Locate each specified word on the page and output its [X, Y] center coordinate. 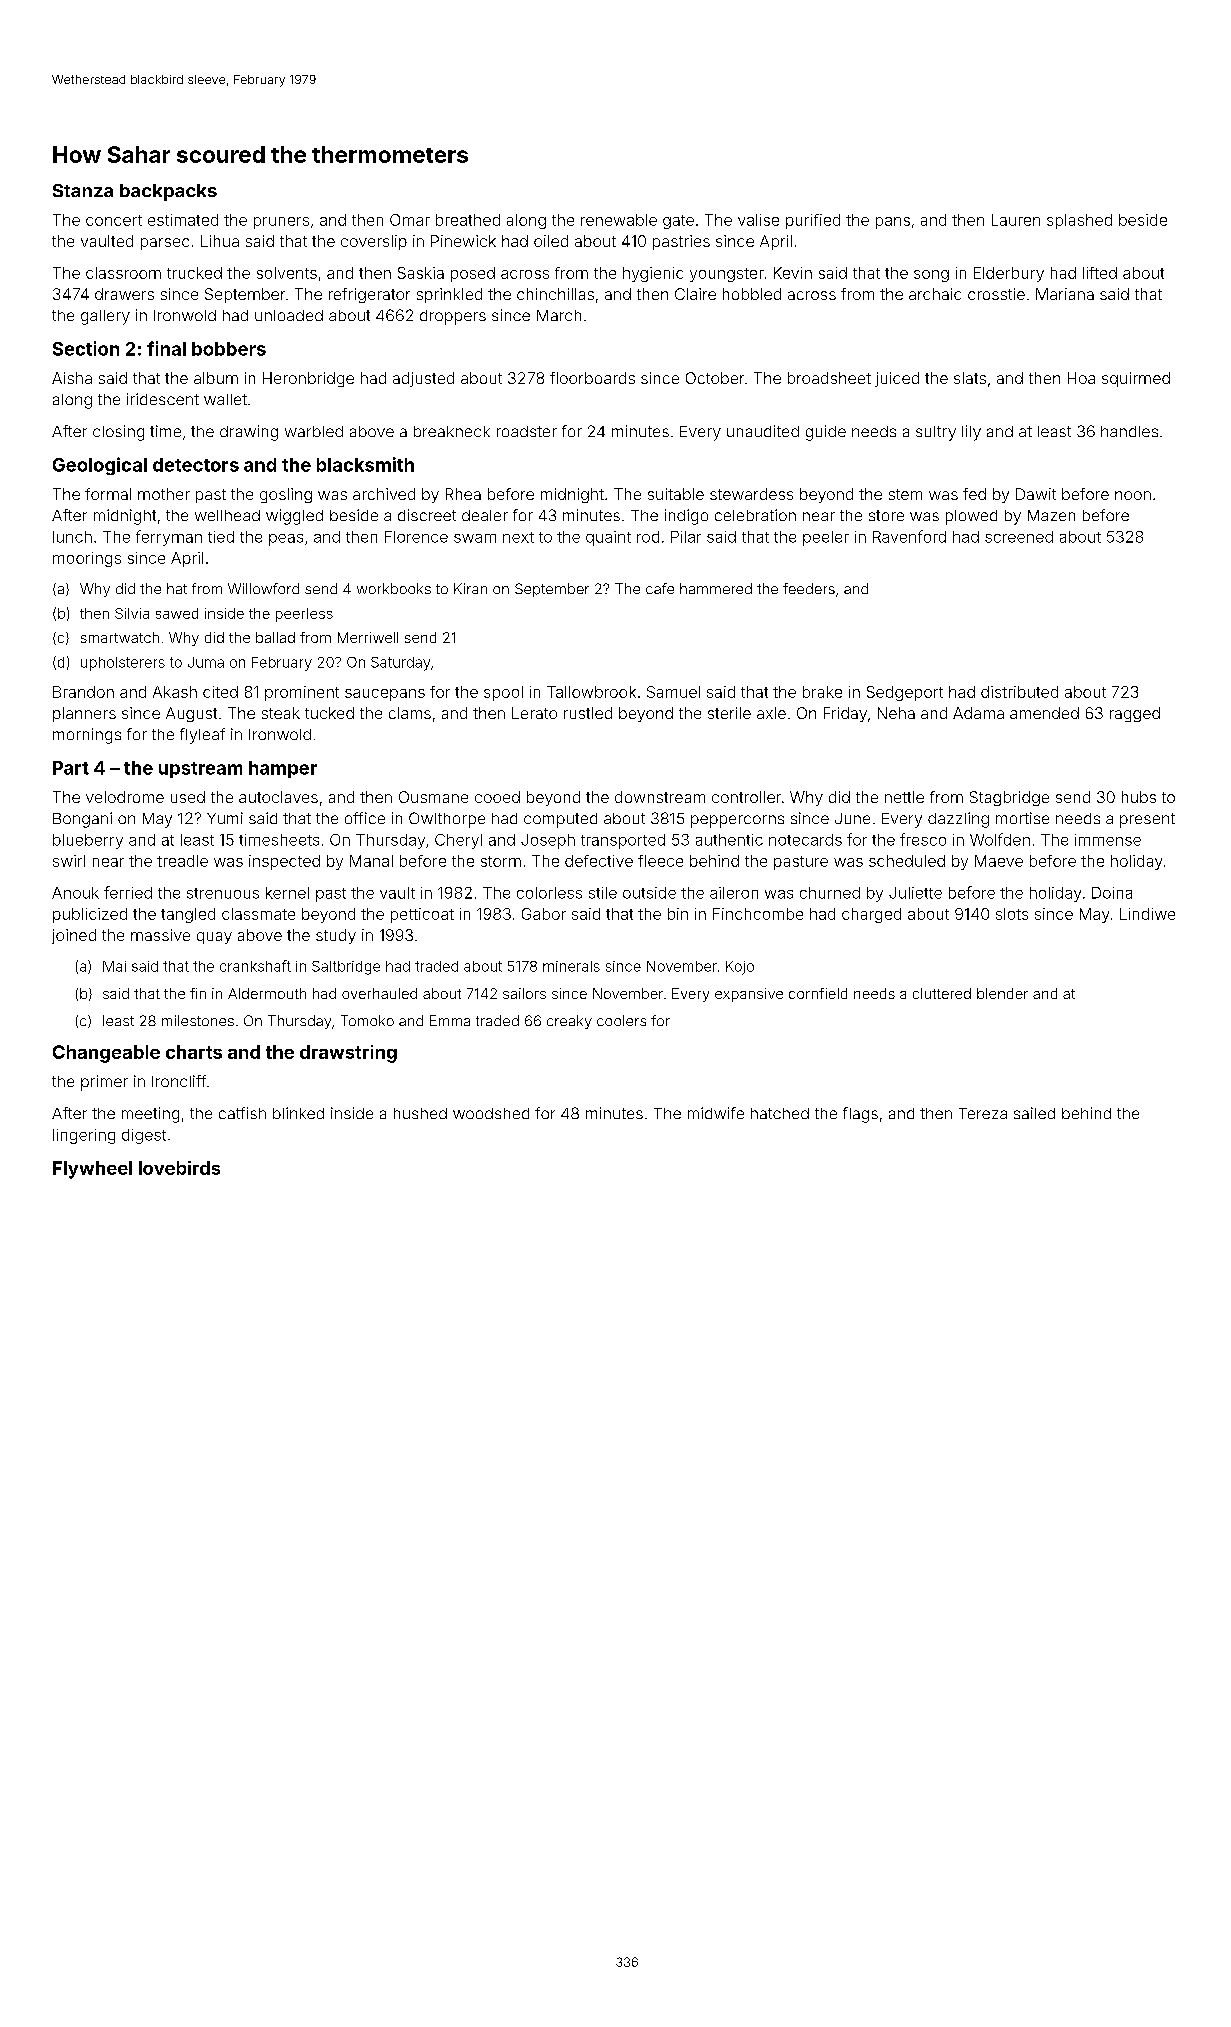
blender [1002, 993]
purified [813, 221]
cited [220, 692]
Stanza [83, 190]
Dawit [1036, 494]
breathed [468, 220]
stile [603, 893]
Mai [114, 966]
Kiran [470, 588]
